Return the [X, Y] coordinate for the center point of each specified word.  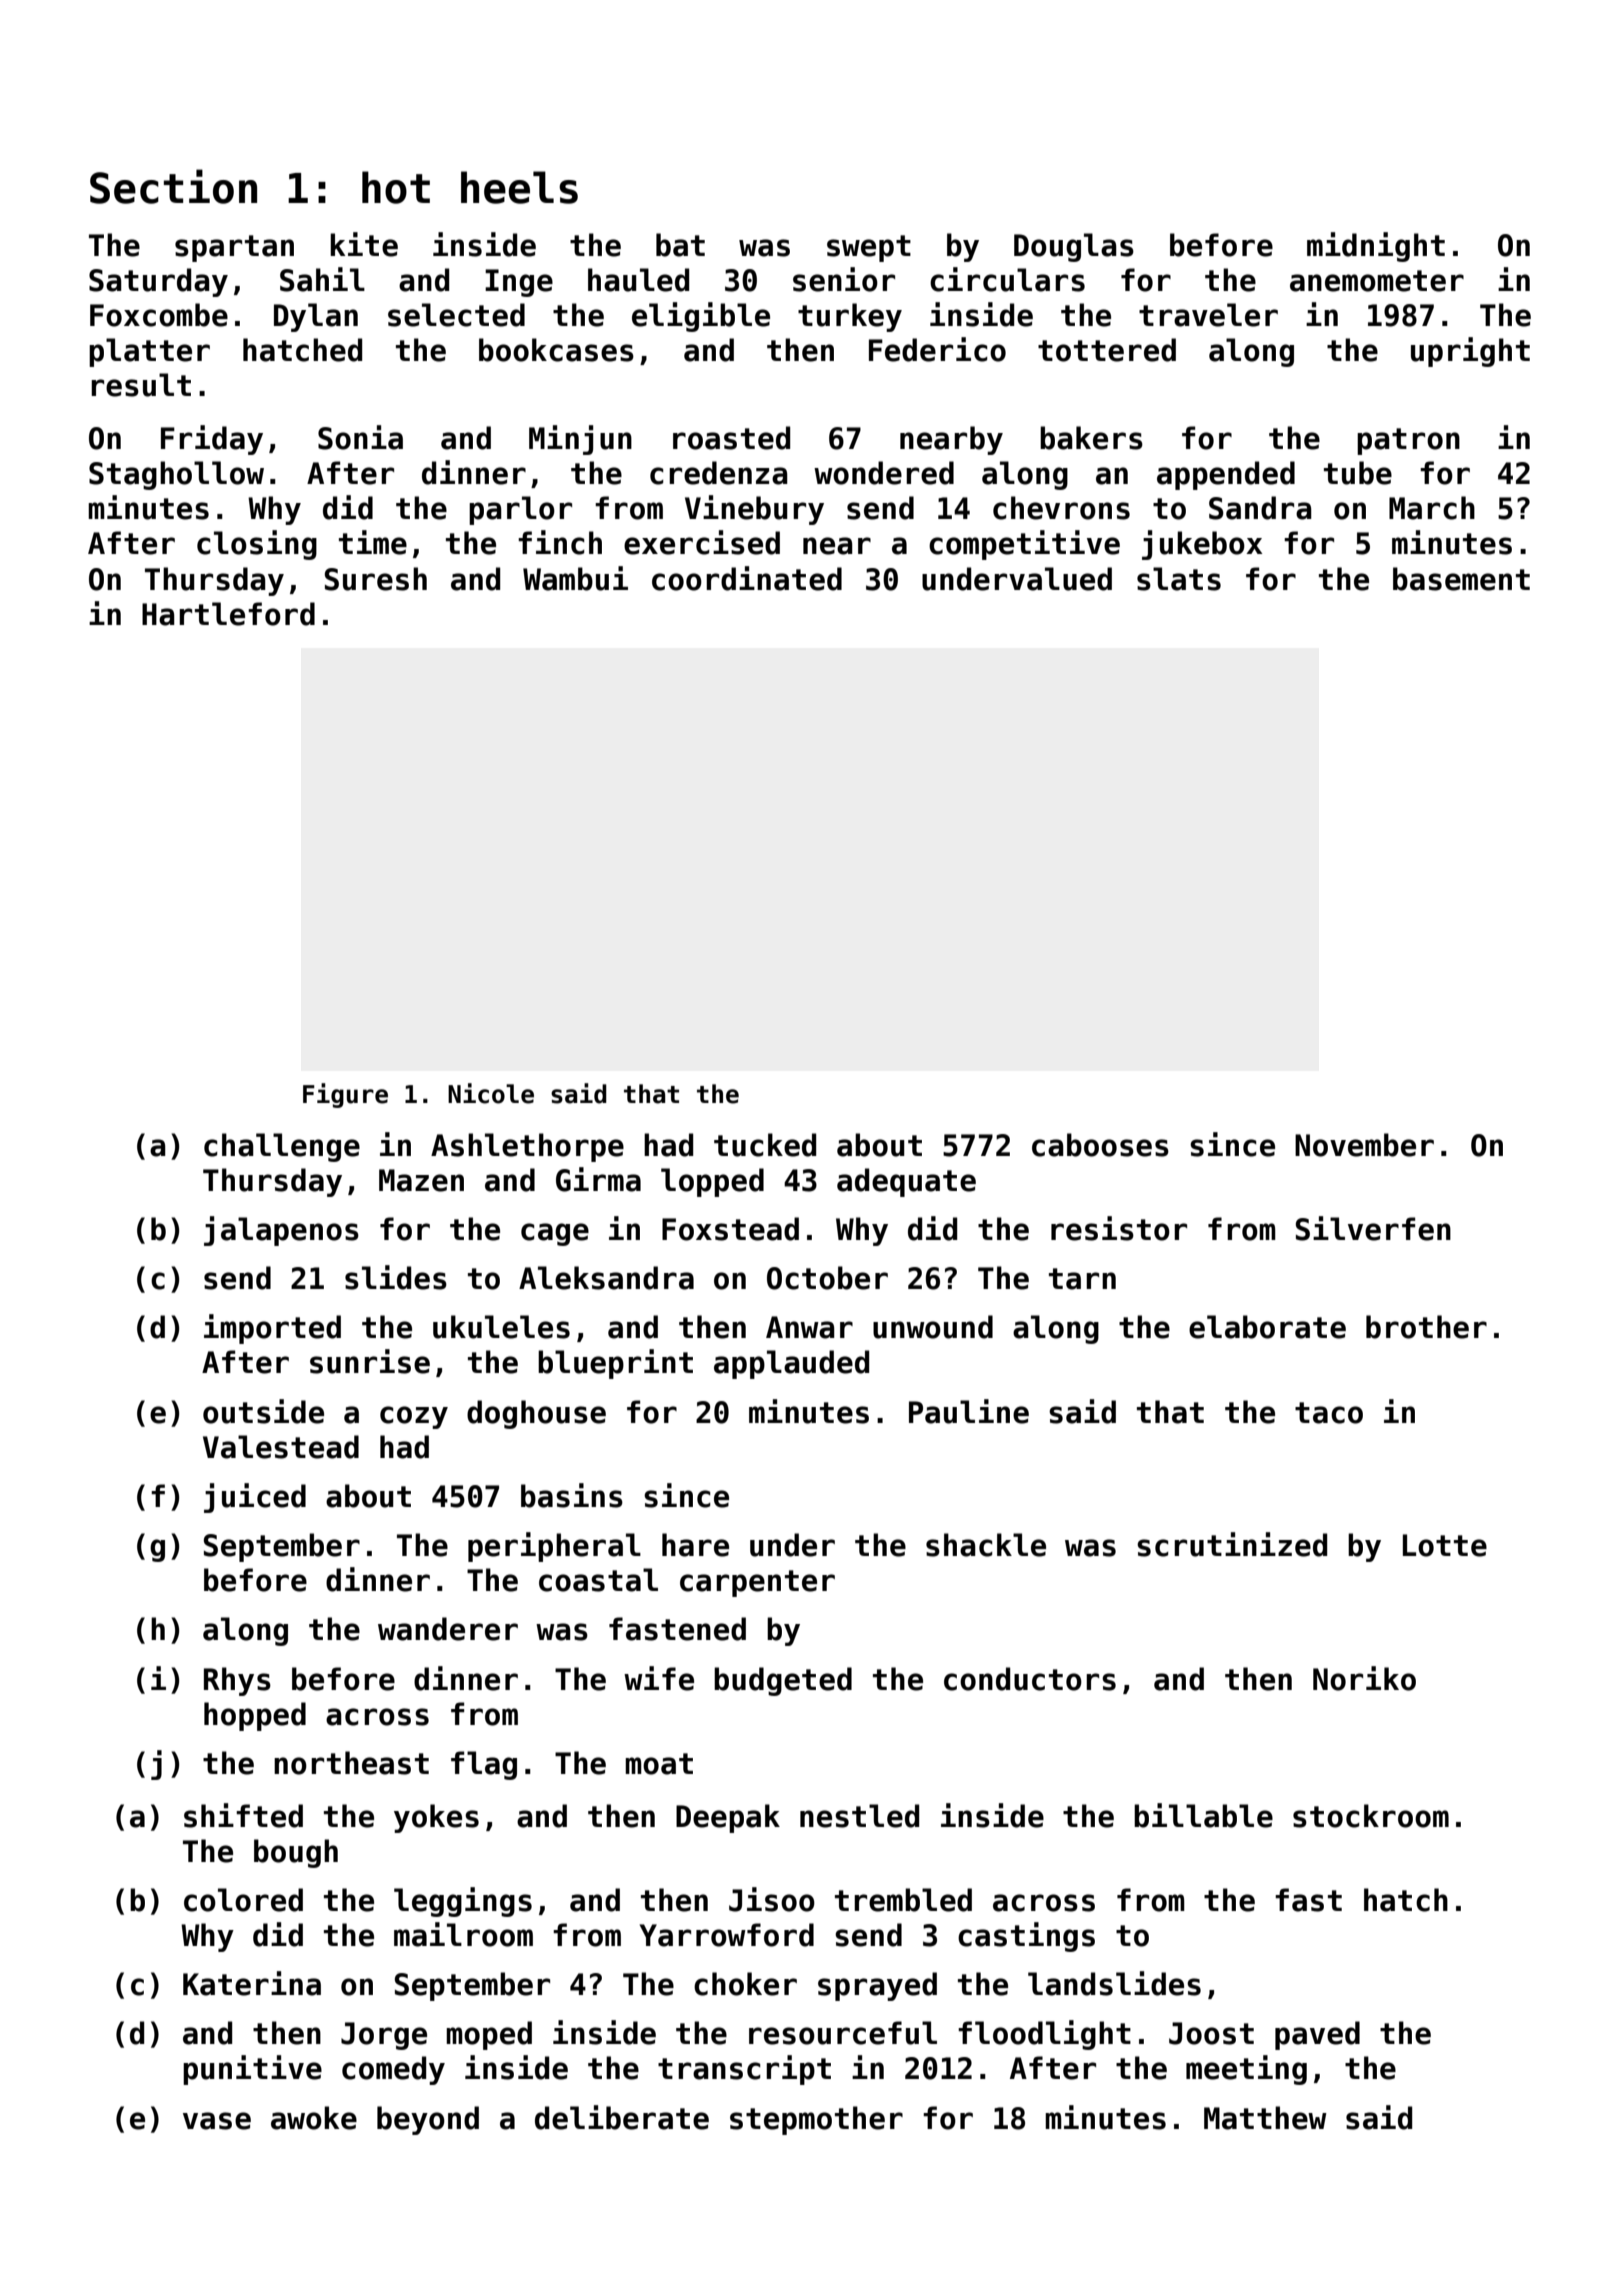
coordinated [747, 578]
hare [695, 1545]
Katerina [252, 1983]
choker [745, 1984]
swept [869, 248]
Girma [598, 1179]
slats [1179, 579]
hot [396, 187]
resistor [1119, 1228]
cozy [414, 1417]
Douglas [1074, 247]
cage [555, 1234]
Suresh [376, 579]
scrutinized [1232, 1544]
